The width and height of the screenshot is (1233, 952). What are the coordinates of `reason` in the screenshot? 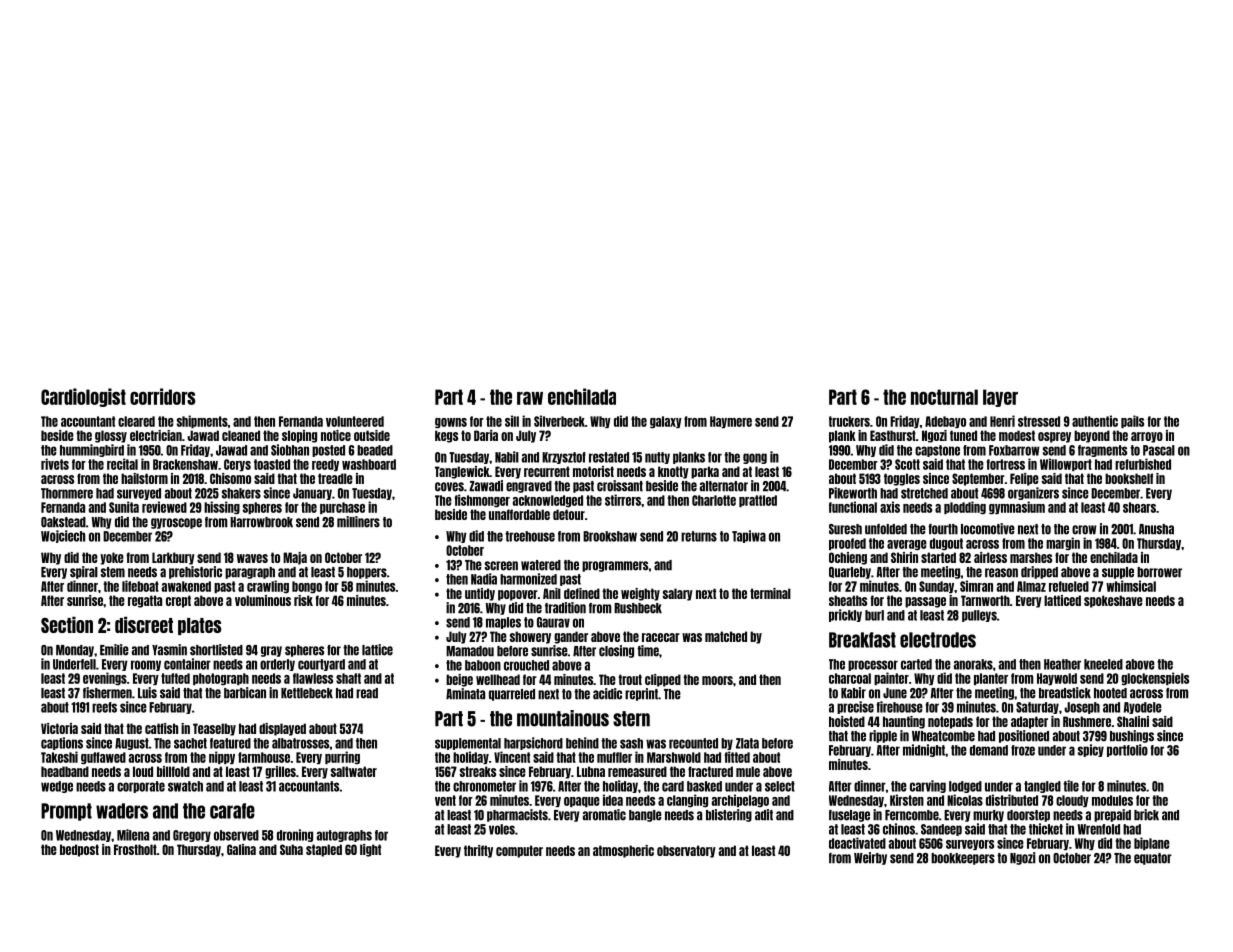 It's located at (1001, 573).
